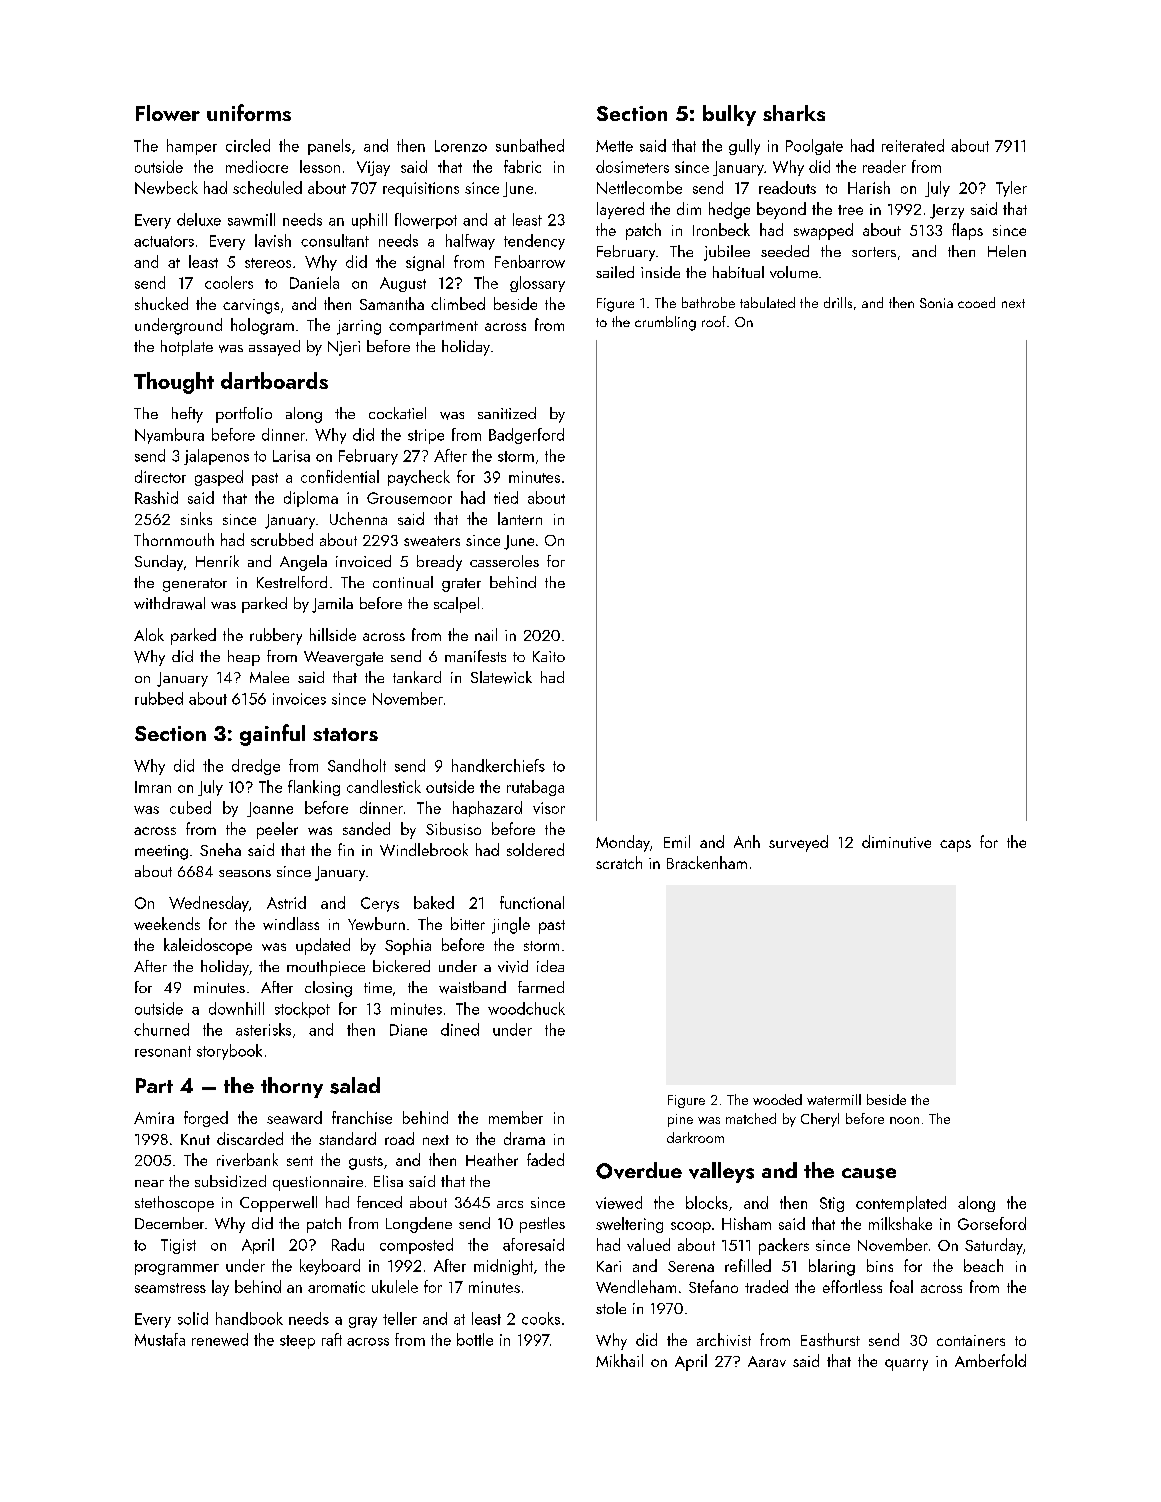 The height and width of the screenshot is (1502, 1161). What do you see at coordinates (160, 1339) in the screenshot?
I see `Mustafa` at bounding box center [160, 1339].
